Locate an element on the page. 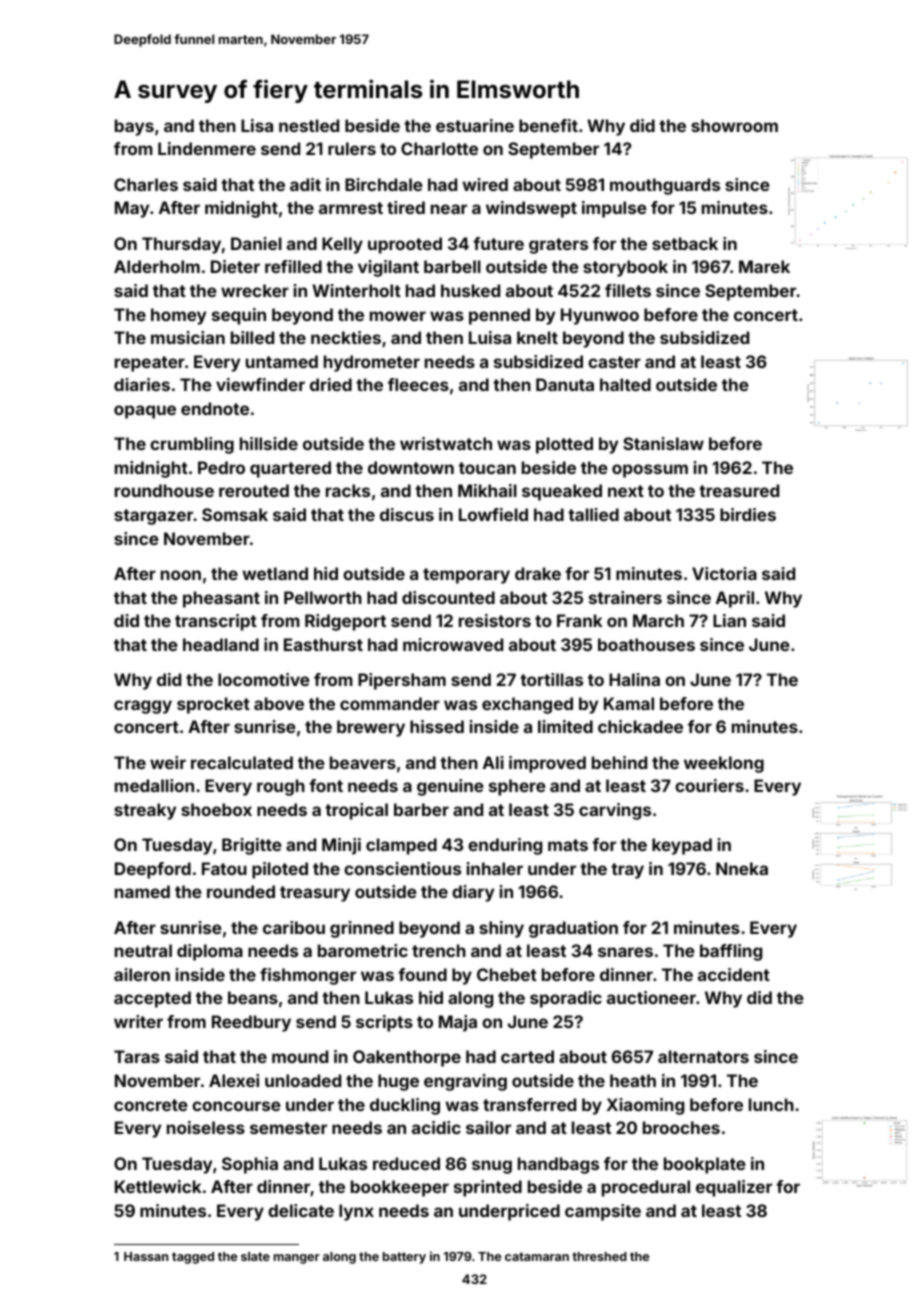 This page has width=924, height=1308. Daniel is located at coordinates (256, 243).
